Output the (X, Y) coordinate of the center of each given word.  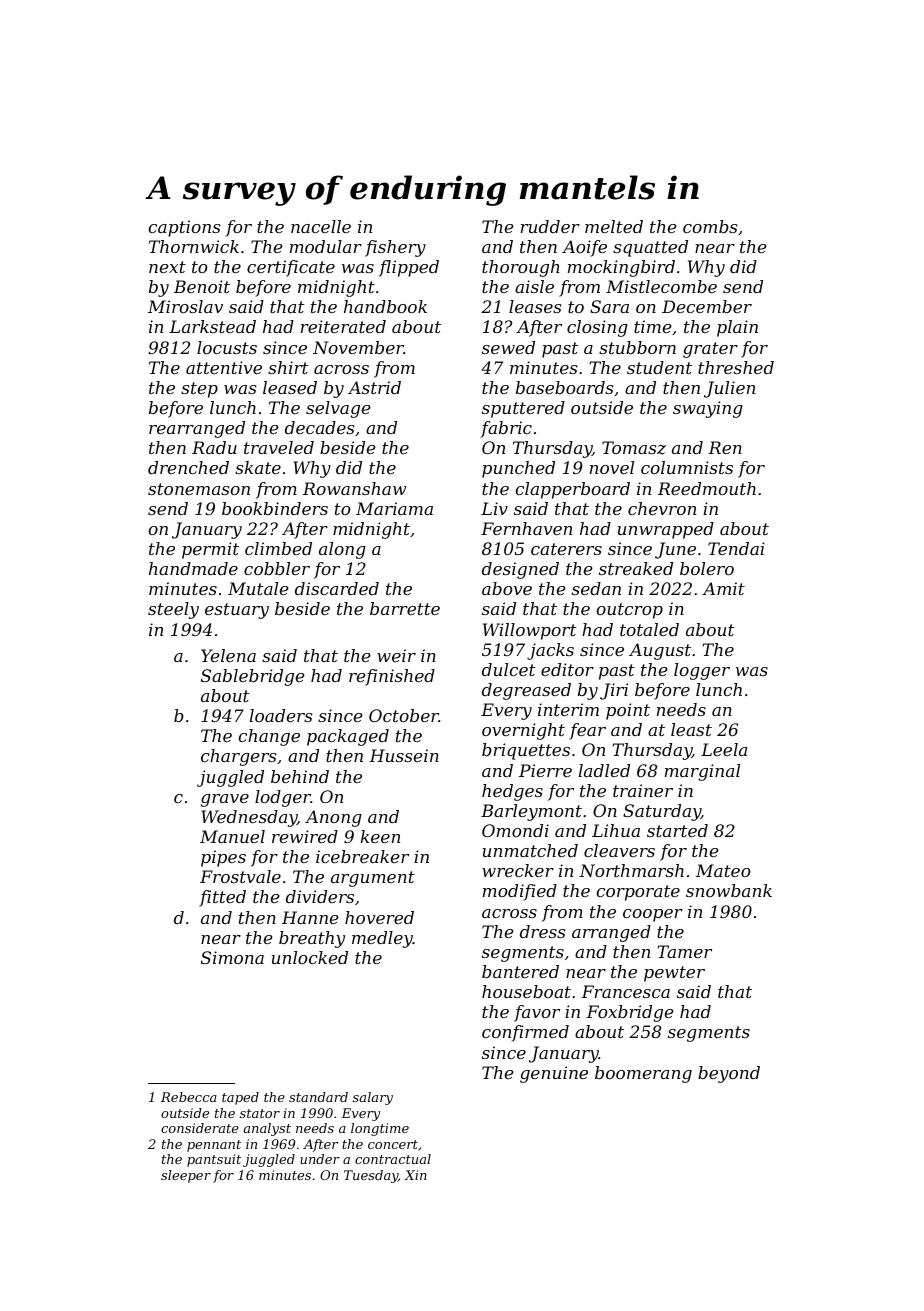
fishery (395, 248)
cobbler (277, 568)
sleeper (186, 1176)
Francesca (625, 991)
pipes (223, 858)
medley (382, 939)
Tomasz (634, 448)
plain (737, 328)
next (167, 267)
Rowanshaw (354, 488)
